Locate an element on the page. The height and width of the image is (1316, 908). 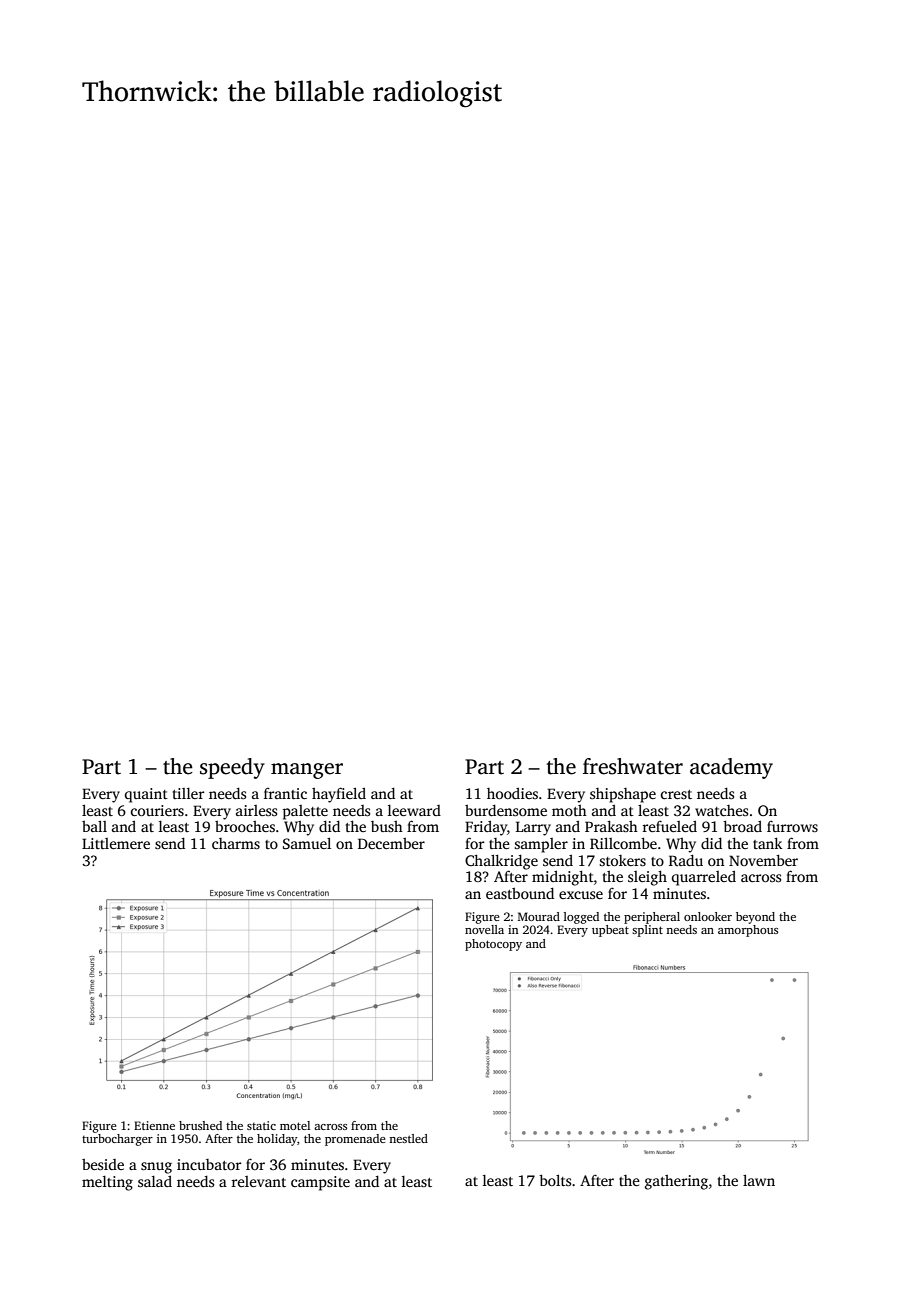
splint is located at coordinates (647, 931).
